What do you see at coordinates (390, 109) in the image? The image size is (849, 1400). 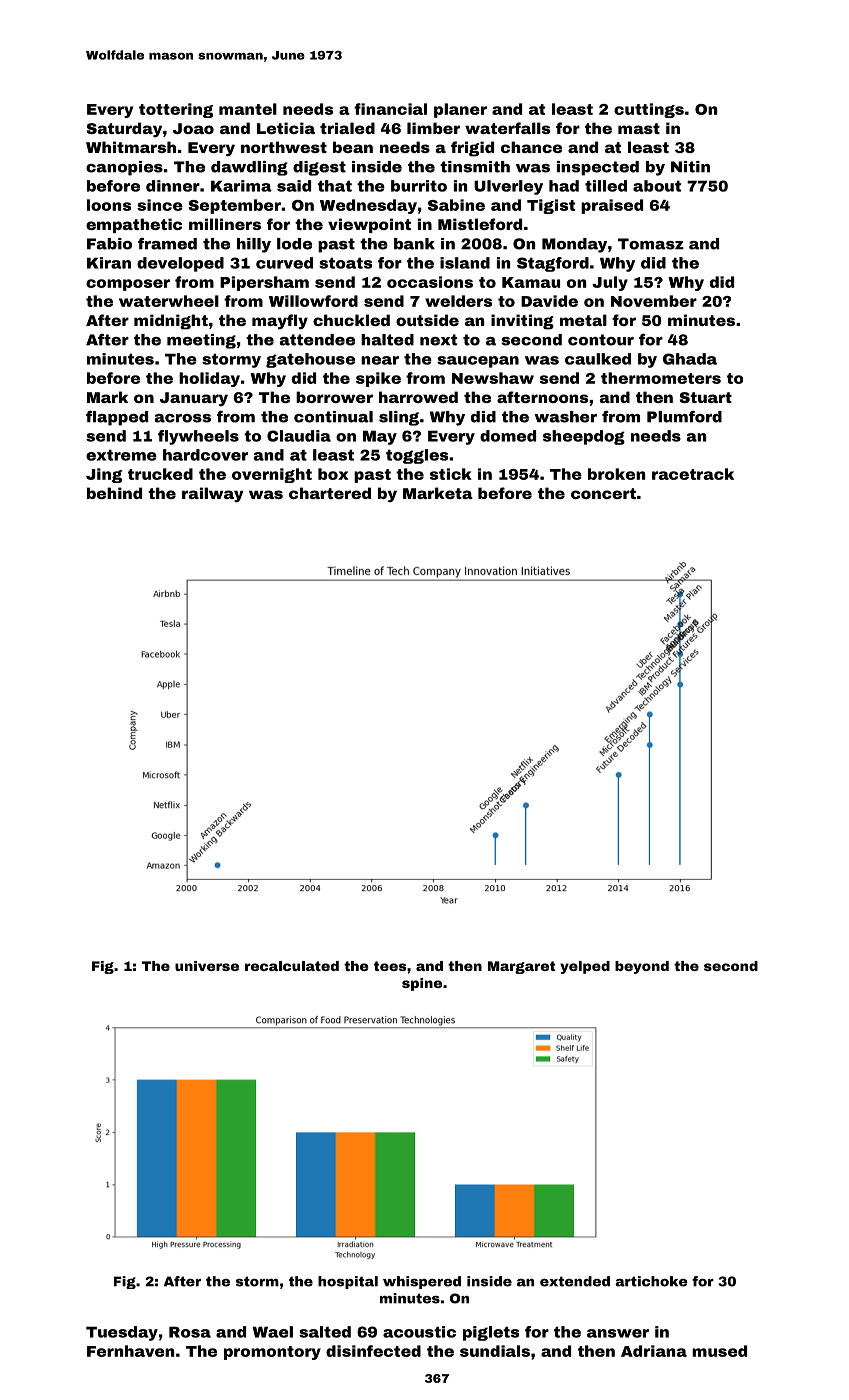 I see `financial` at bounding box center [390, 109].
